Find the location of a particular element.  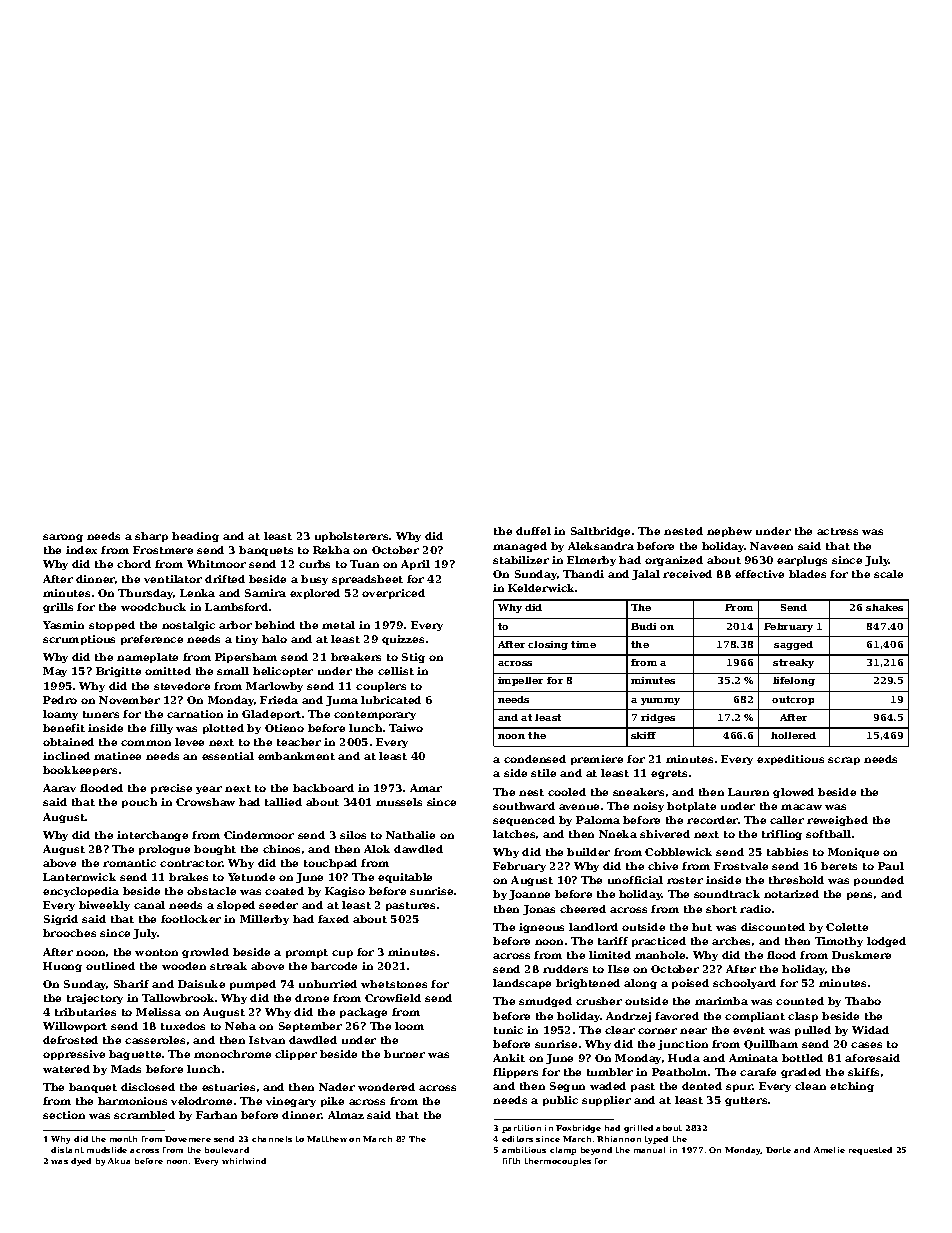

Ankit is located at coordinates (509, 1058).
